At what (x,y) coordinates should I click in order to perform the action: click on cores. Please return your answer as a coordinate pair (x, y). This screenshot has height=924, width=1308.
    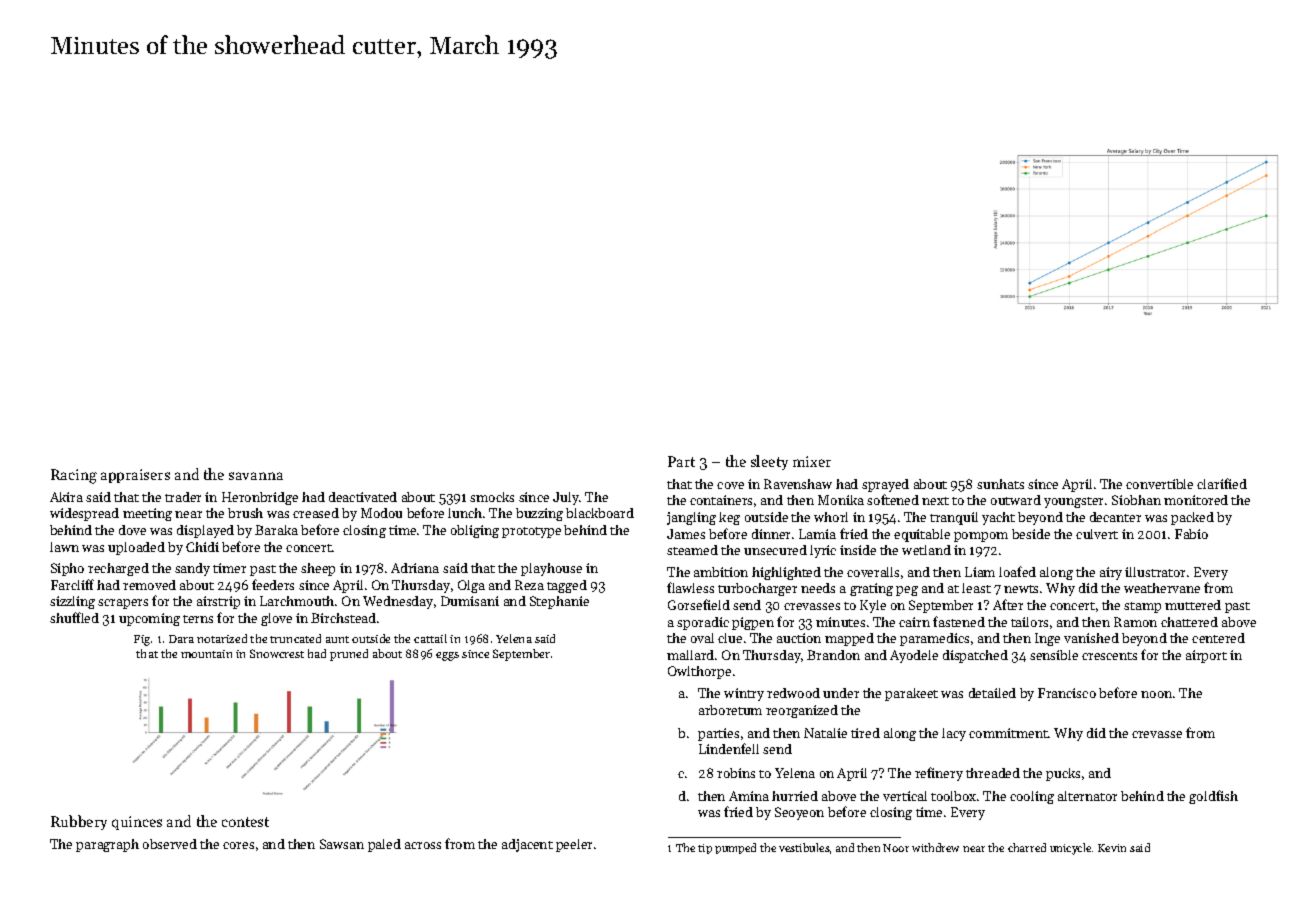
    Looking at the image, I should click on (238, 845).
